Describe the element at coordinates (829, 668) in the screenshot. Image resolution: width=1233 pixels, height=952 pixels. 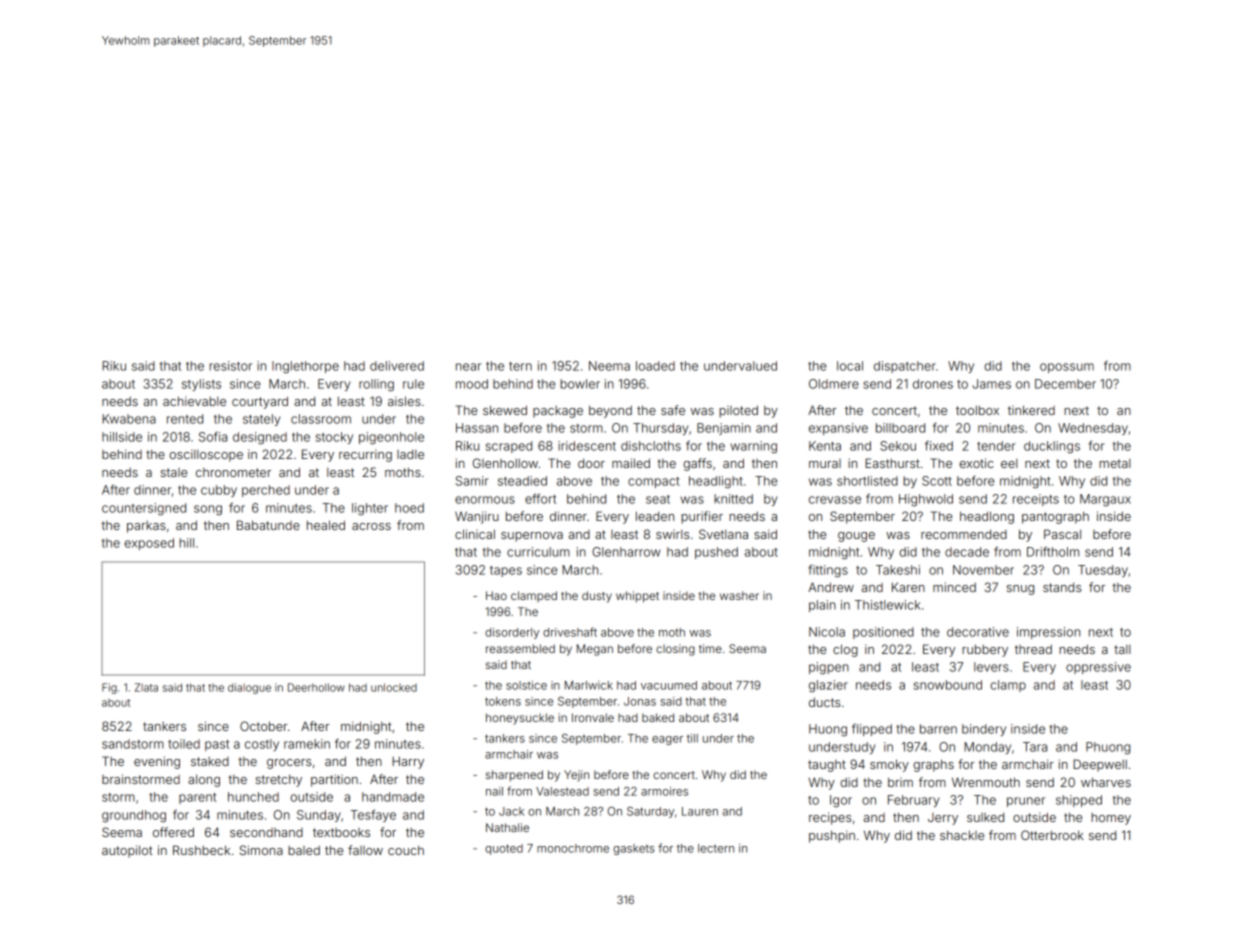
I see `pigpen` at that location.
